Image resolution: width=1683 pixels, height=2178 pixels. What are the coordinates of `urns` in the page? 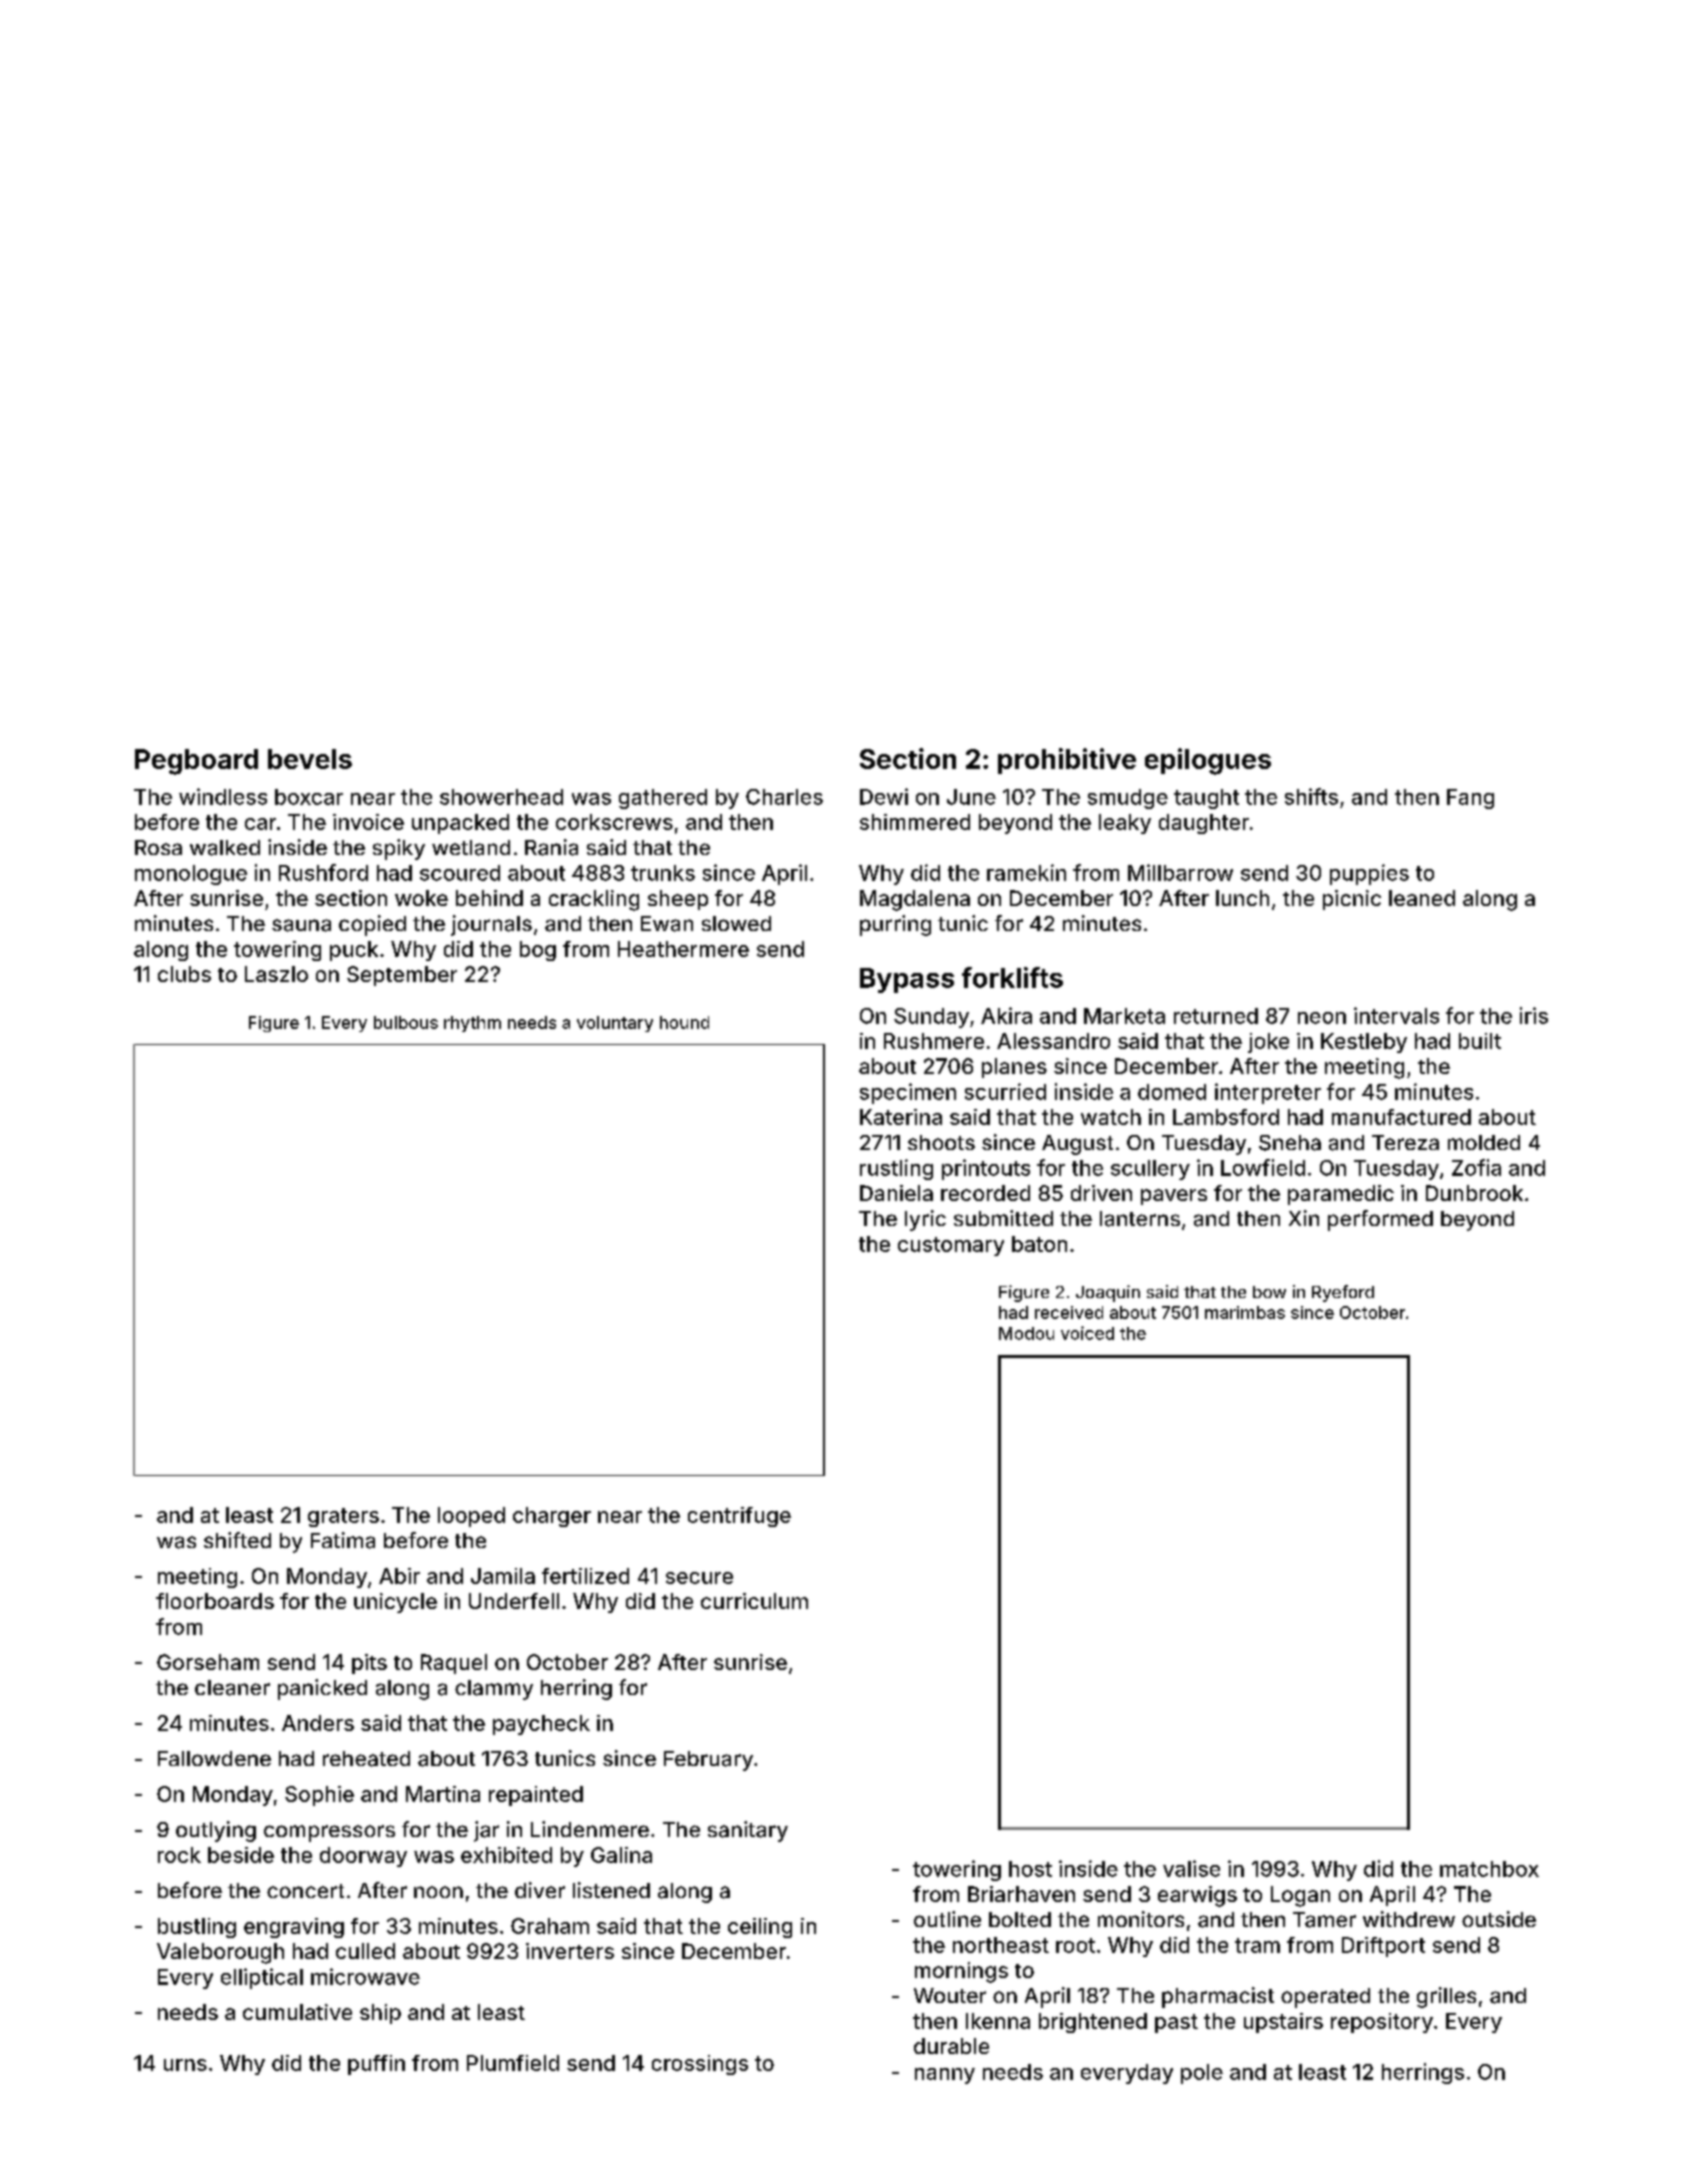 It's located at (185, 2065).
